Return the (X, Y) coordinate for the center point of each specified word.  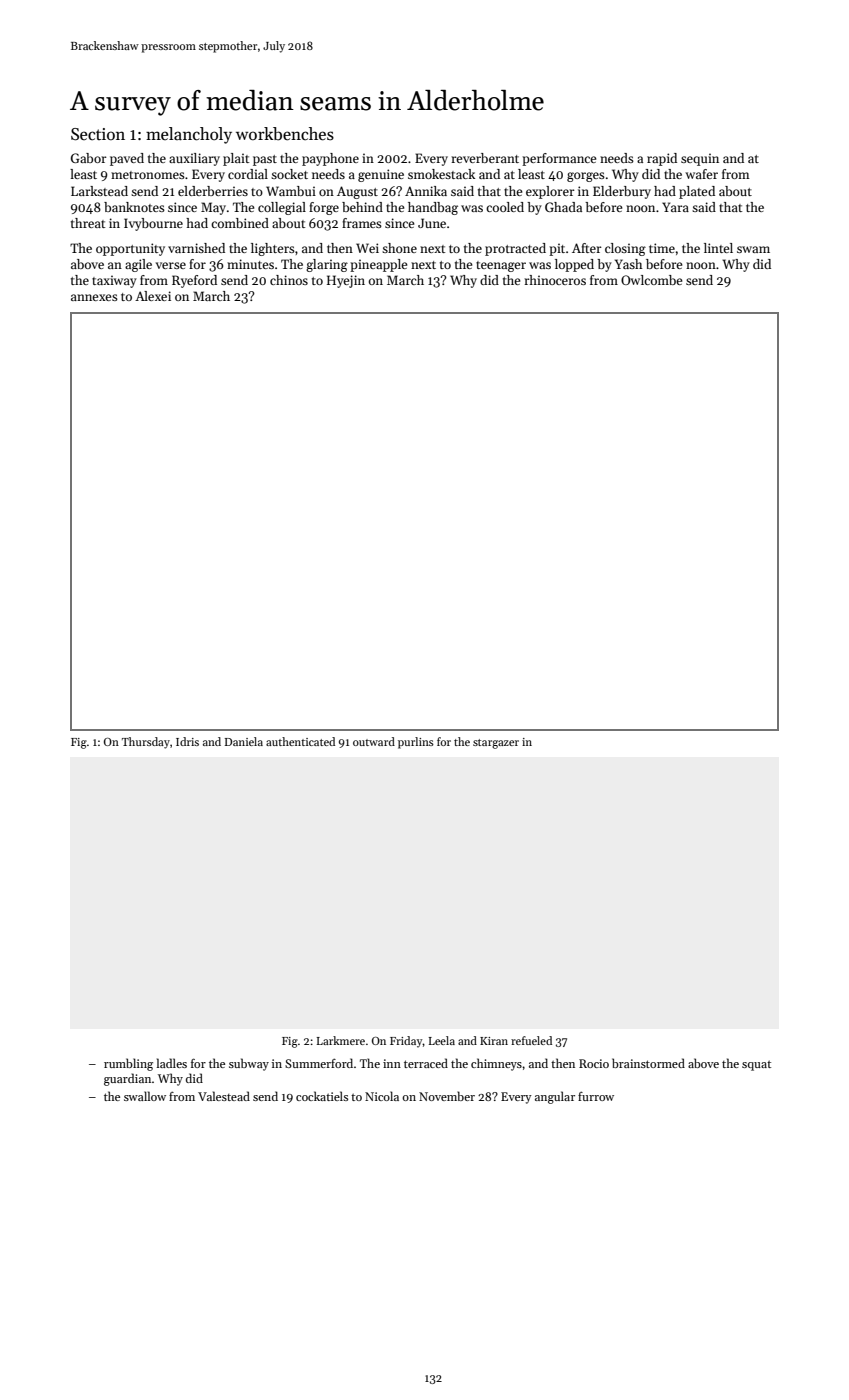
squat (756, 1065)
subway (249, 1064)
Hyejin (346, 281)
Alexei (153, 296)
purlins (416, 743)
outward (374, 741)
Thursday (146, 743)
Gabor (89, 158)
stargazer (496, 744)
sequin (700, 159)
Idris (187, 741)
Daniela (244, 741)
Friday (406, 1042)
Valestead (224, 1096)
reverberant (485, 158)
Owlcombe (651, 280)
